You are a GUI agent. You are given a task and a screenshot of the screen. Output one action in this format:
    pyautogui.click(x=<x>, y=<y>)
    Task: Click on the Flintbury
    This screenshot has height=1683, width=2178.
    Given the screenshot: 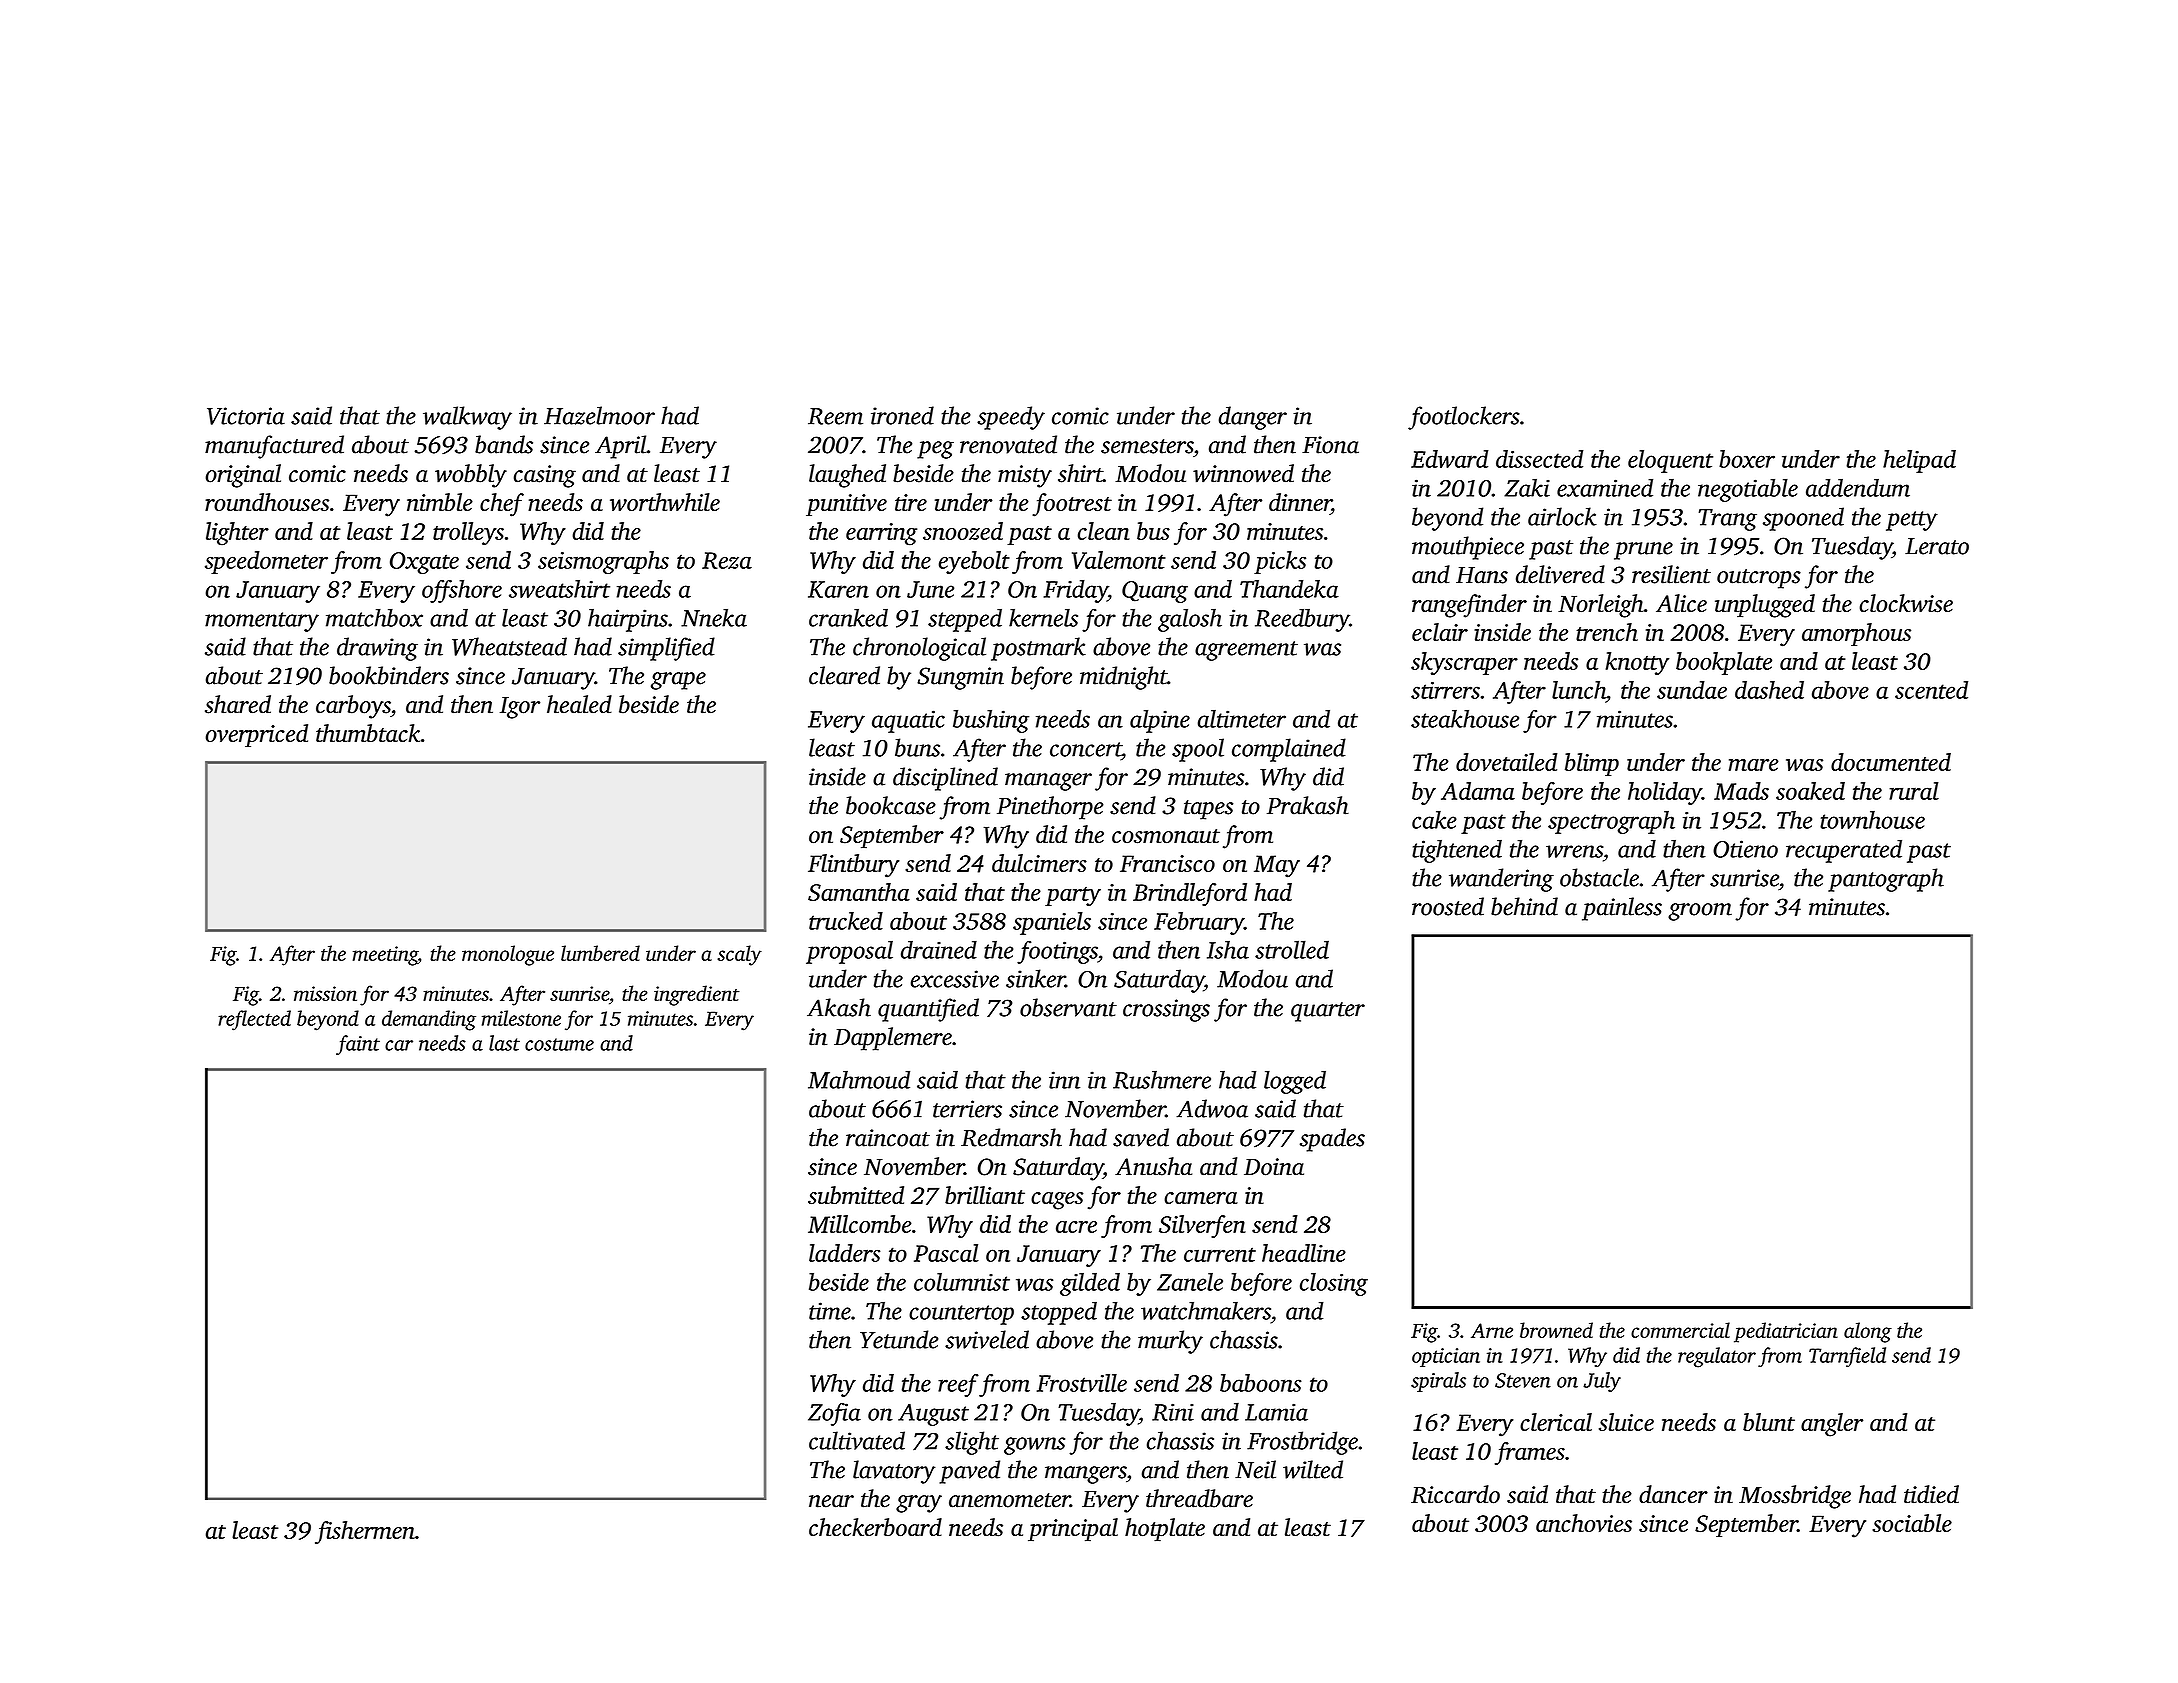 What is the action you would take?
    pyautogui.click(x=854, y=866)
